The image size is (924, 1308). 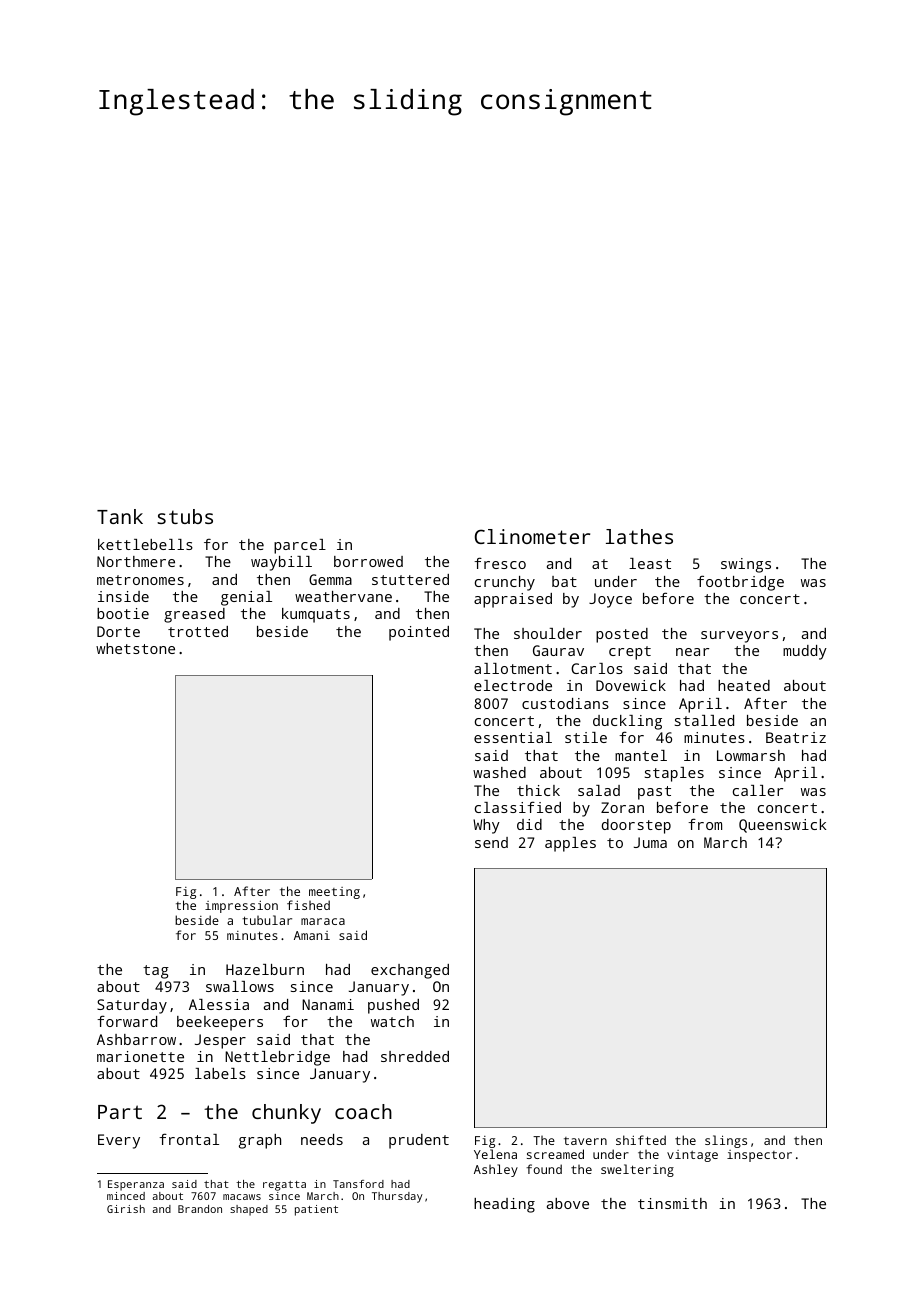 What do you see at coordinates (650, 842) in the screenshot?
I see `Juma` at bounding box center [650, 842].
